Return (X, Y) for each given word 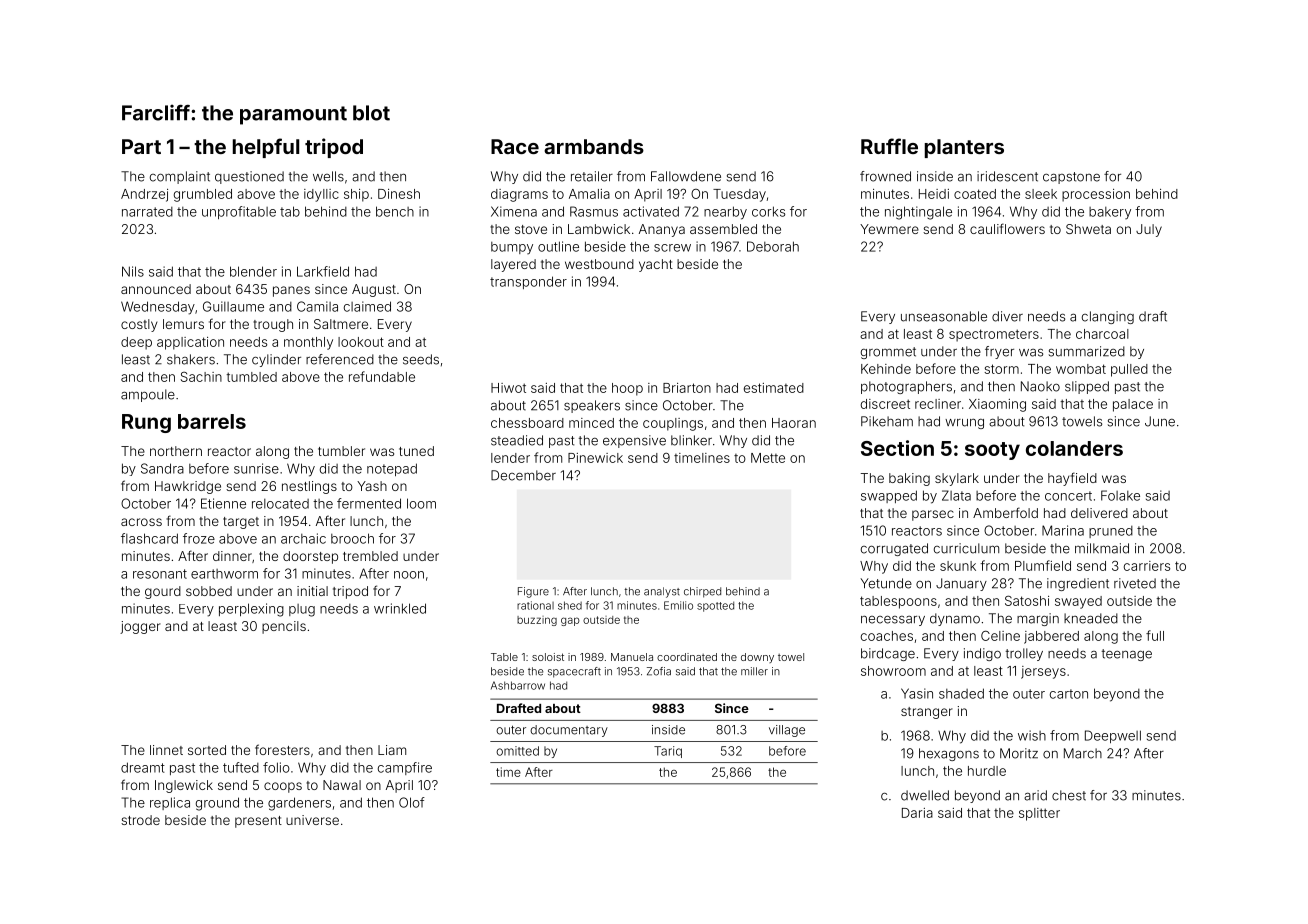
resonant (160, 574)
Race (515, 146)
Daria (917, 813)
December (523, 475)
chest (1069, 795)
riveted (1135, 583)
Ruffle (889, 146)
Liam (392, 750)
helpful (266, 148)
